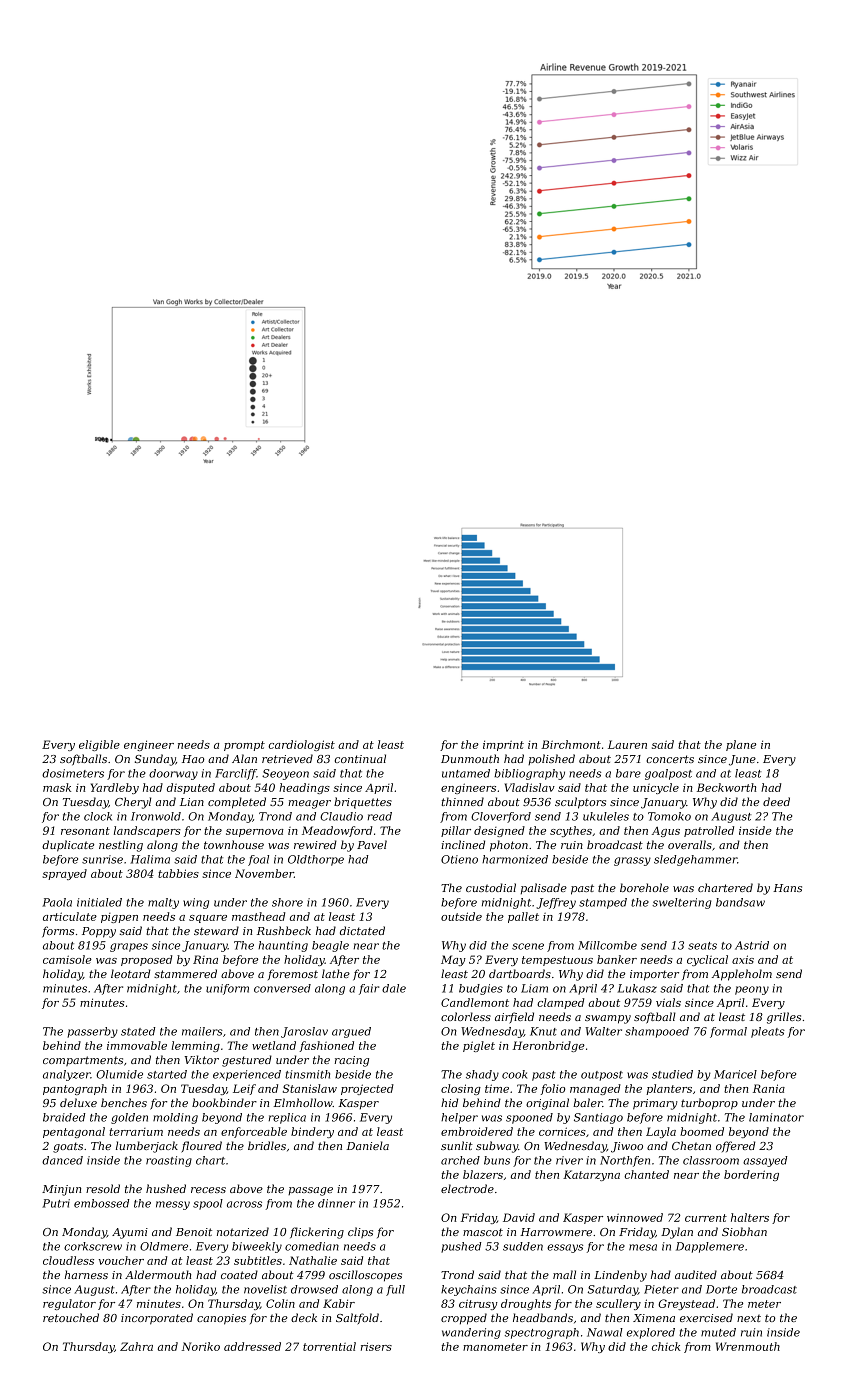 Image resolution: width=849 pixels, height=1400 pixels. I want to click on retouched, so click(71, 1317).
